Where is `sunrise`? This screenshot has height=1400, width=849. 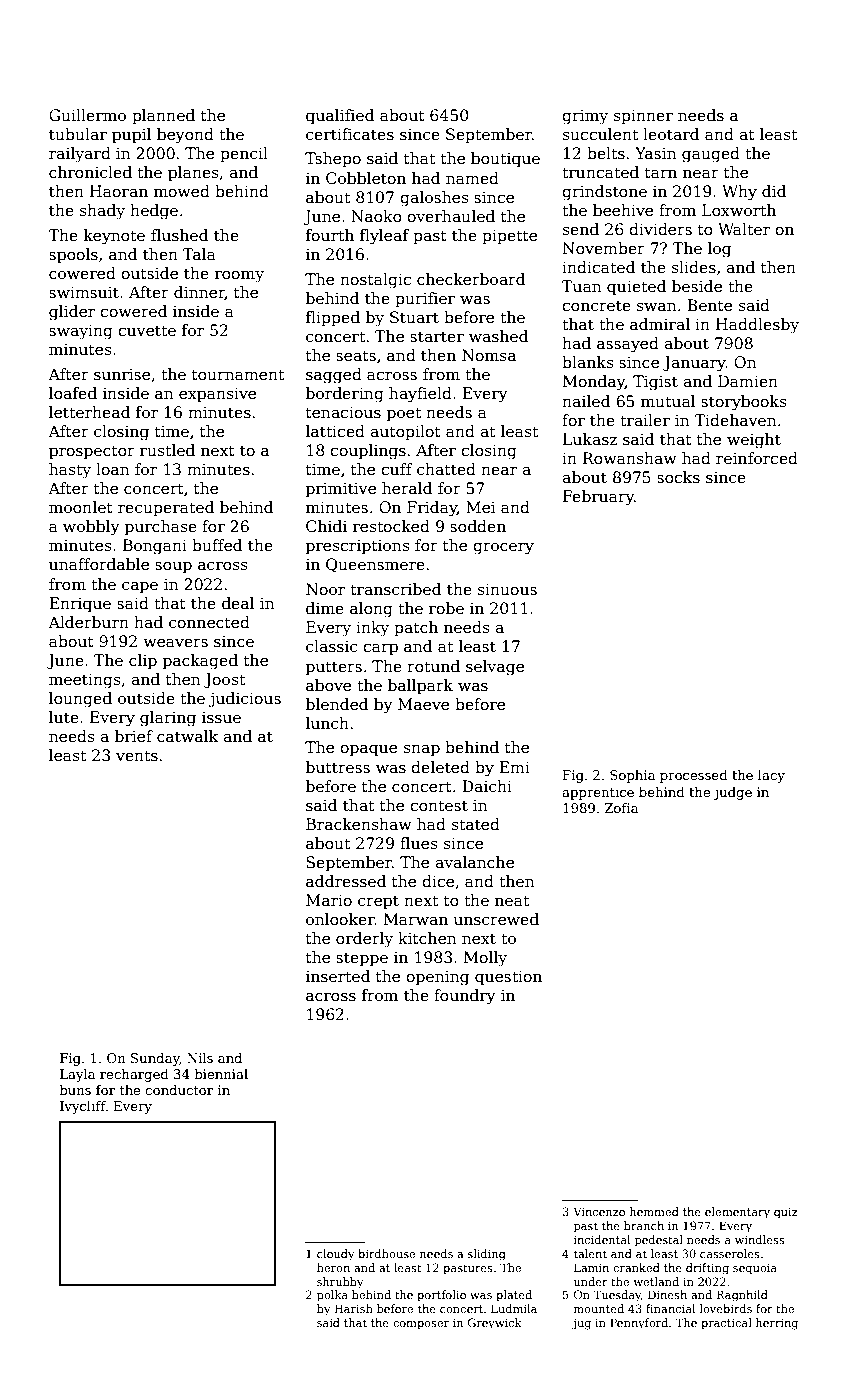
sunrise is located at coordinates (122, 374).
